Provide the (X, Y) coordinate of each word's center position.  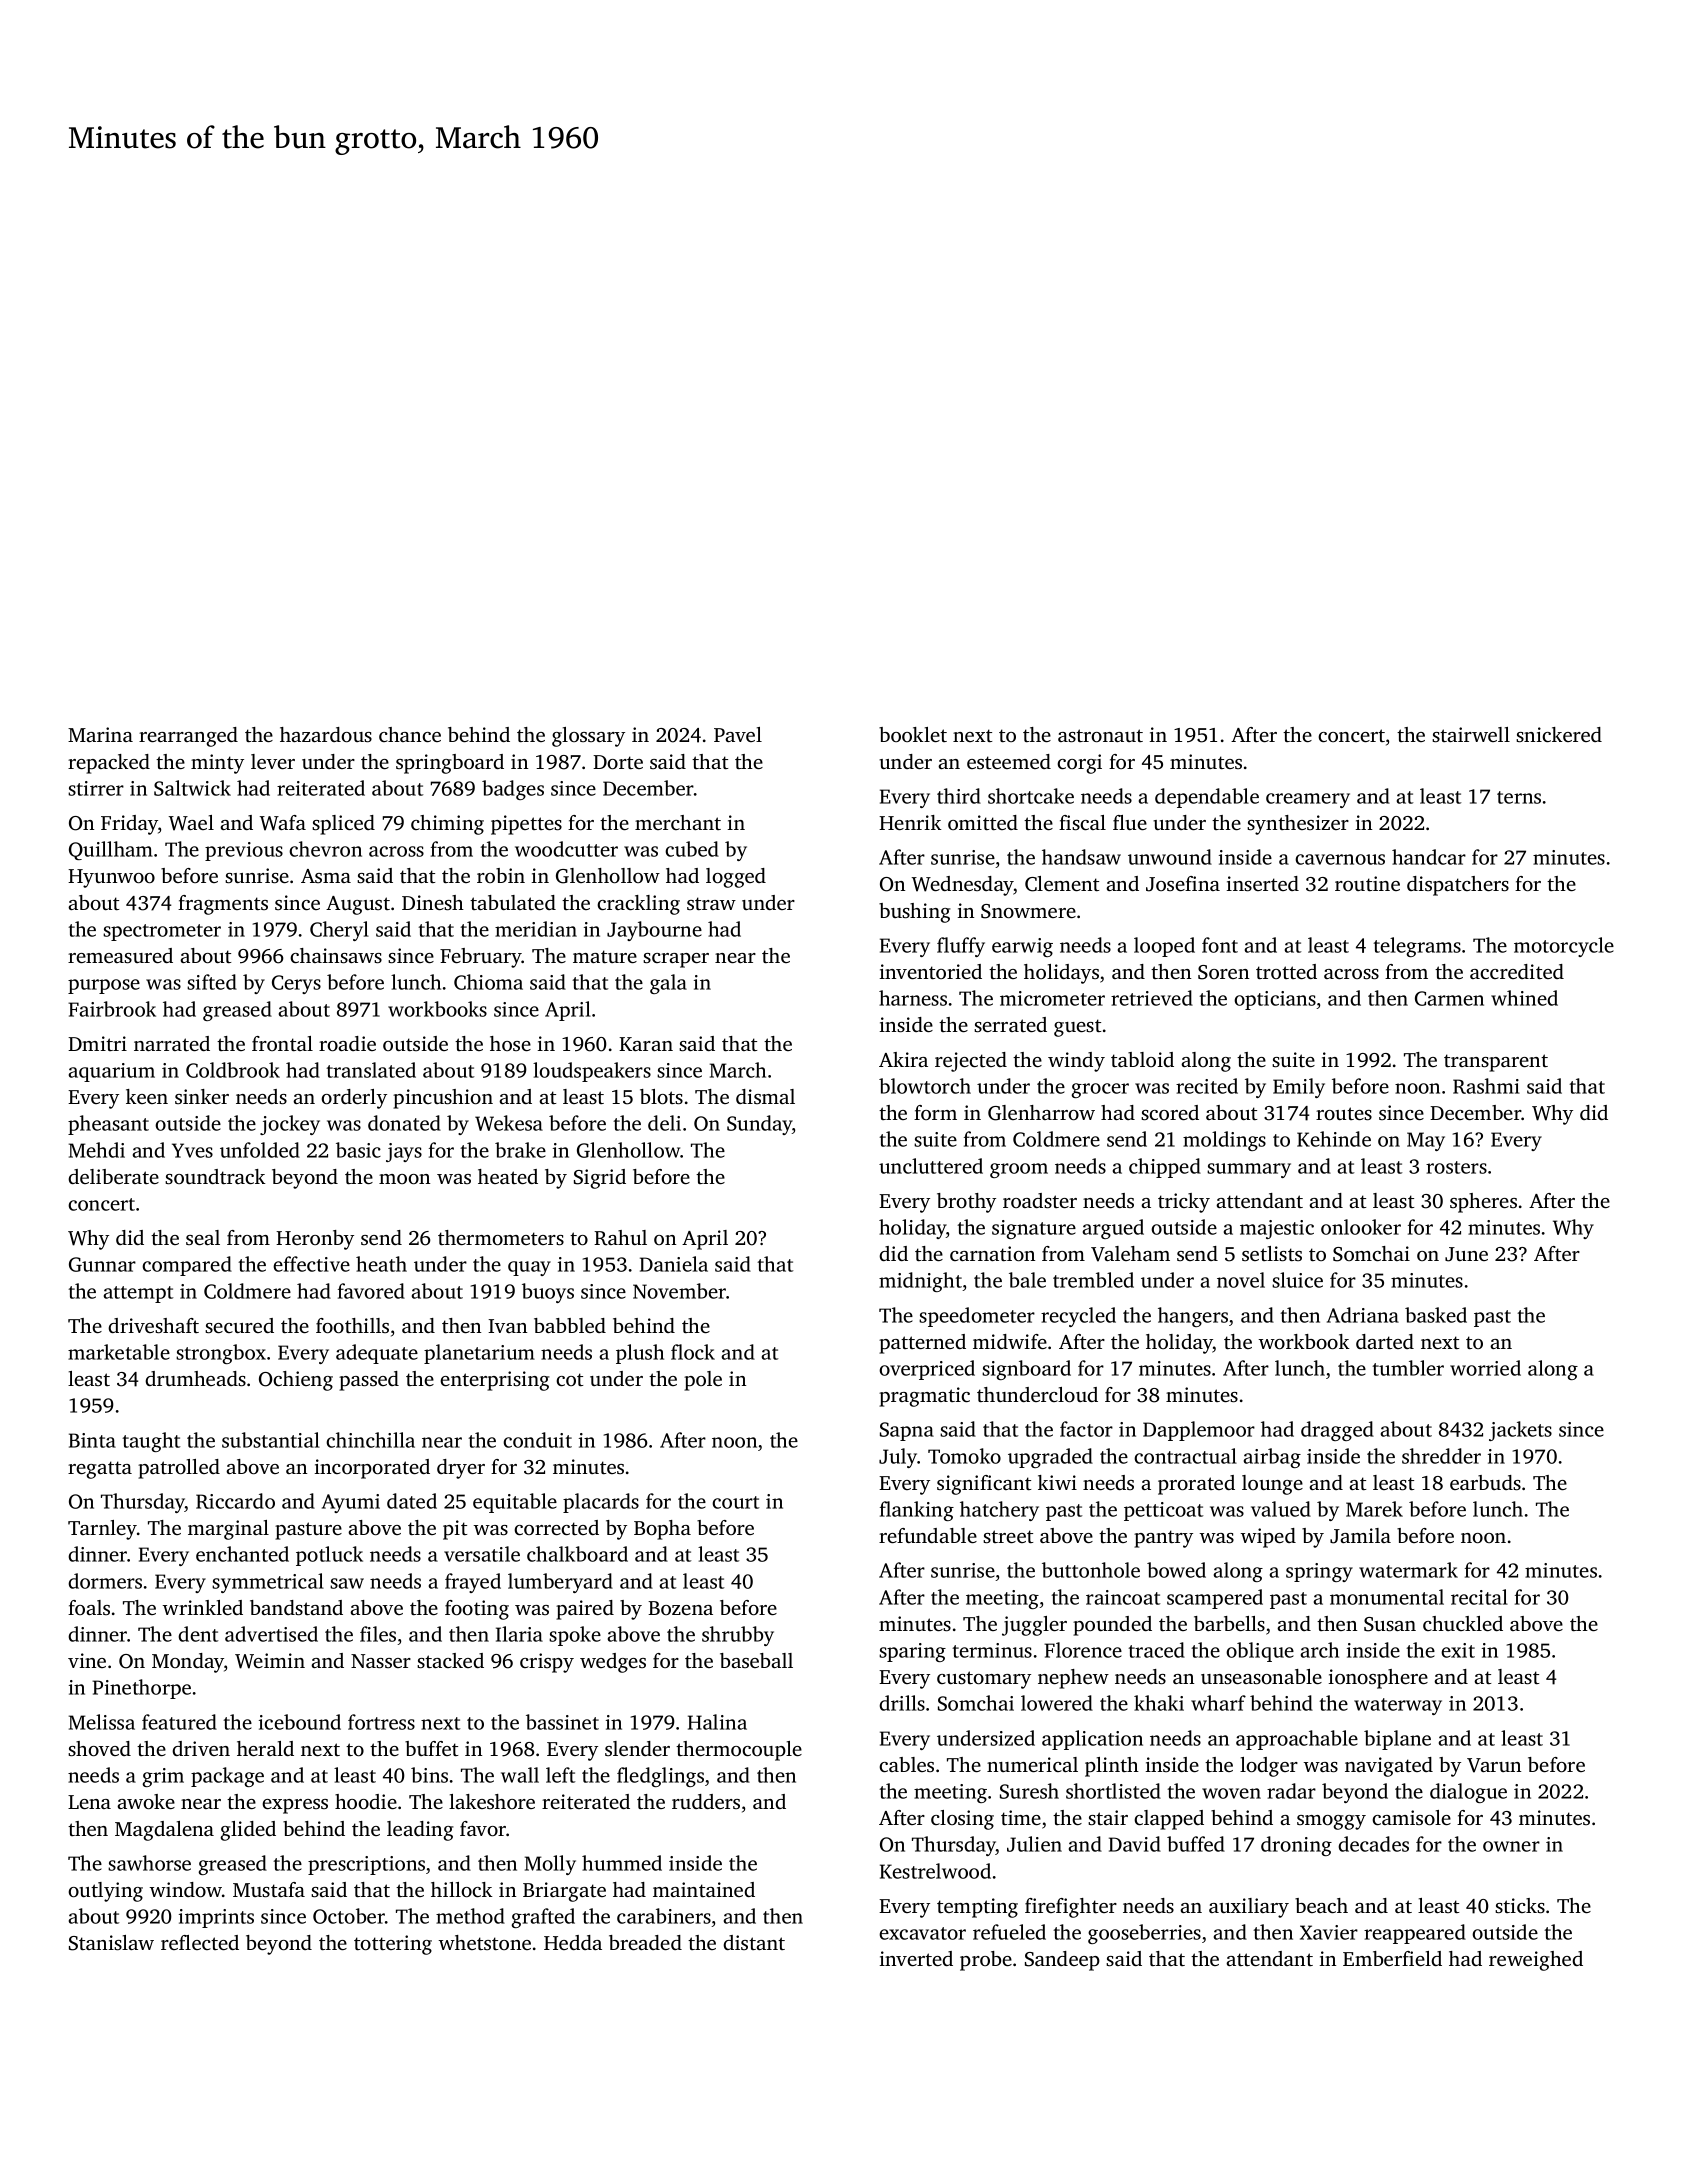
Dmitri (97, 1043)
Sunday (760, 1125)
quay (529, 1268)
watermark (1408, 1570)
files (378, 1634)
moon (404, 1179)
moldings (1224, 1141)
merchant (678, 822)
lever (273, 761)
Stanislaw (111, 1943)
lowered (1057, 1703)
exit (1458, 1650)
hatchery (999, 1511)
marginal (228, 1530)
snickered (1559, 734)
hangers (1193, 1317)
